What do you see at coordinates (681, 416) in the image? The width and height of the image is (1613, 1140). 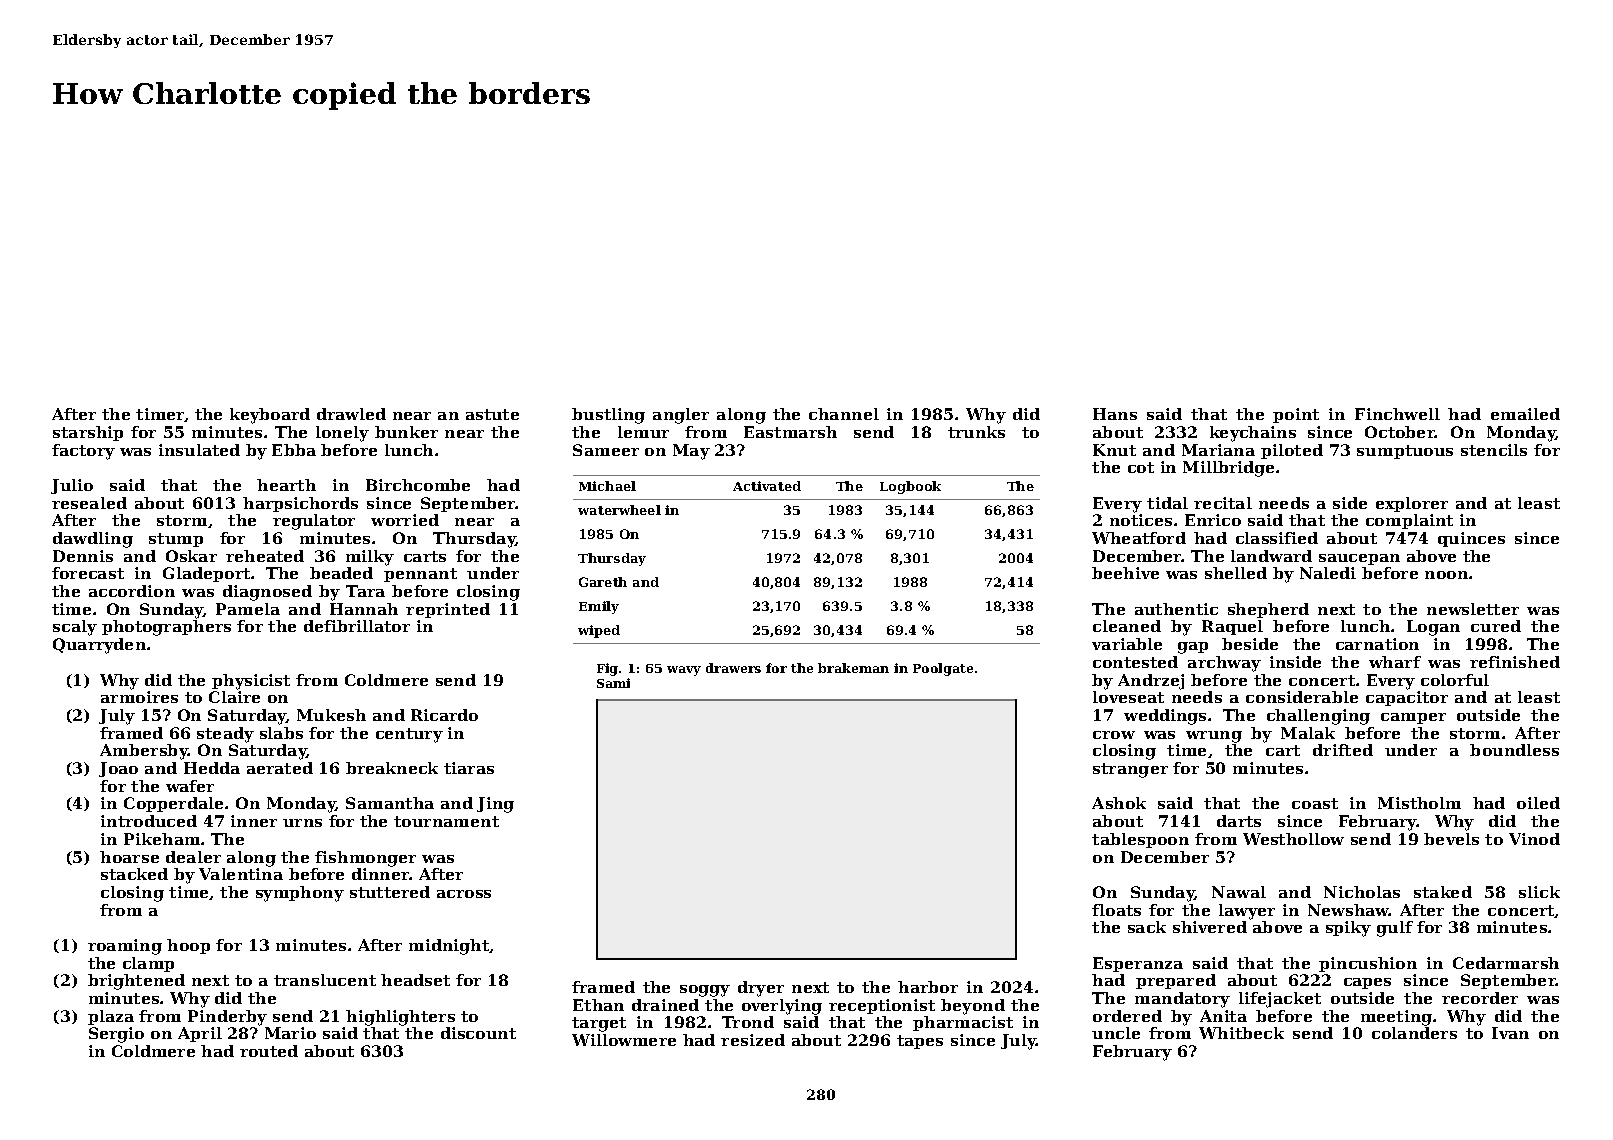 I see `angler` at bounding box center [681, 416].
